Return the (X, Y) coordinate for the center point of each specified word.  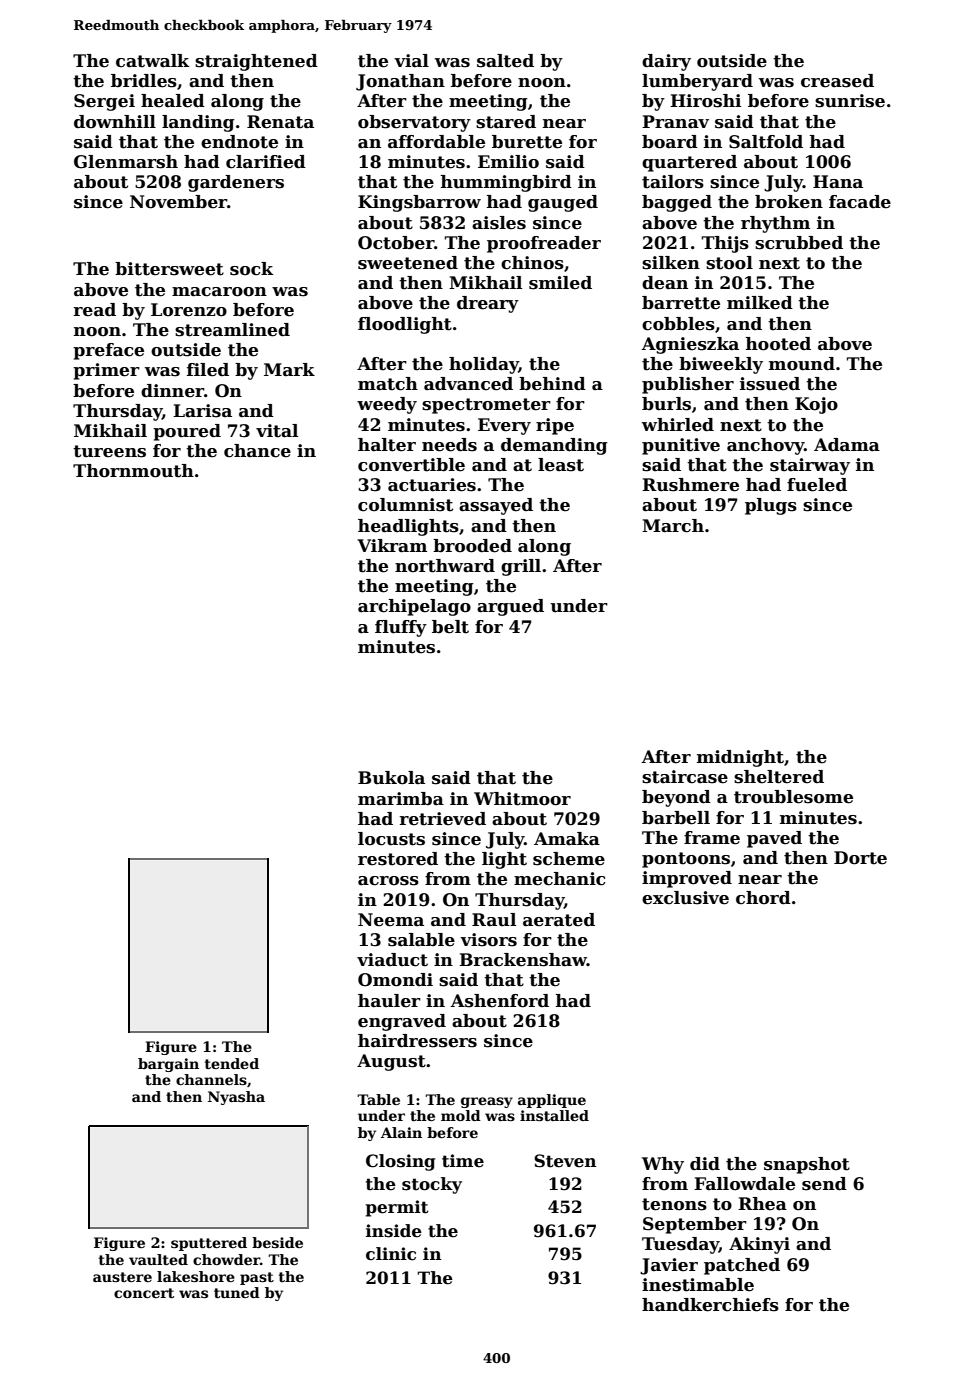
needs (449, 445)
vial (411, 61)
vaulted (158, 1259)
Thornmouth (133, 471)
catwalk (153, 61)
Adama (847, 445)
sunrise (850, 101)
